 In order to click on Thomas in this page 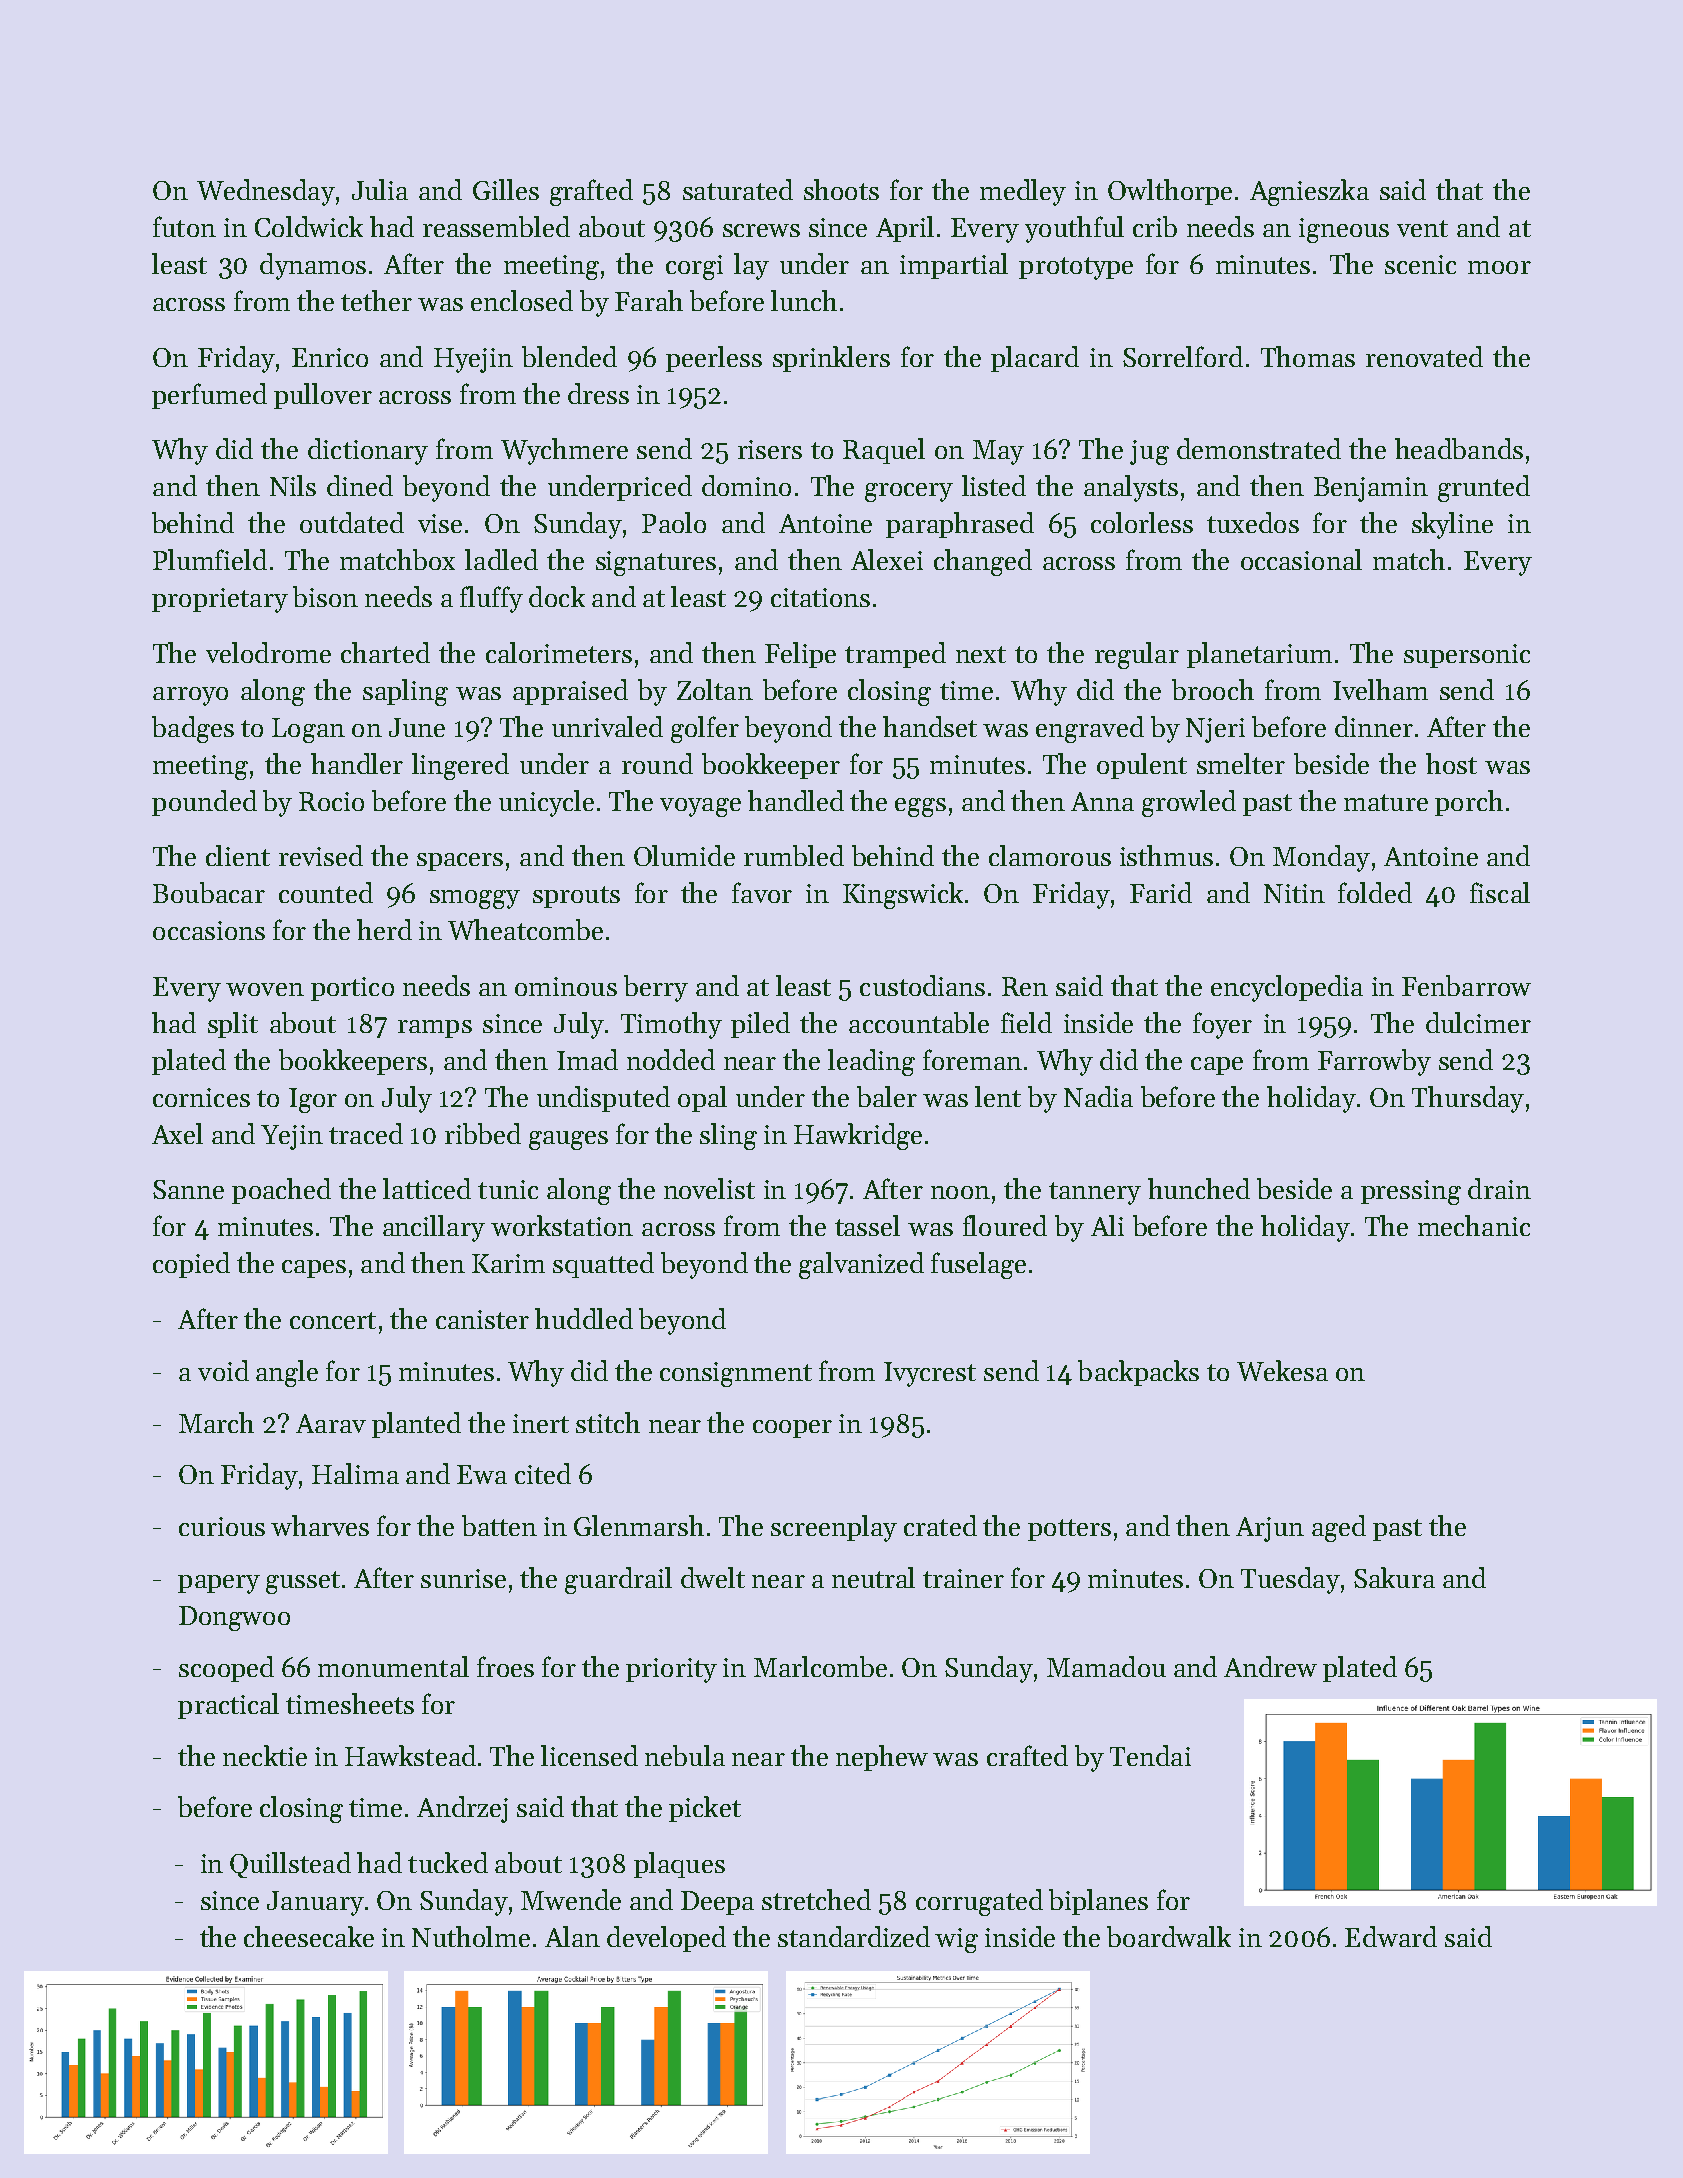, I will do `click(1308, 356)`.
